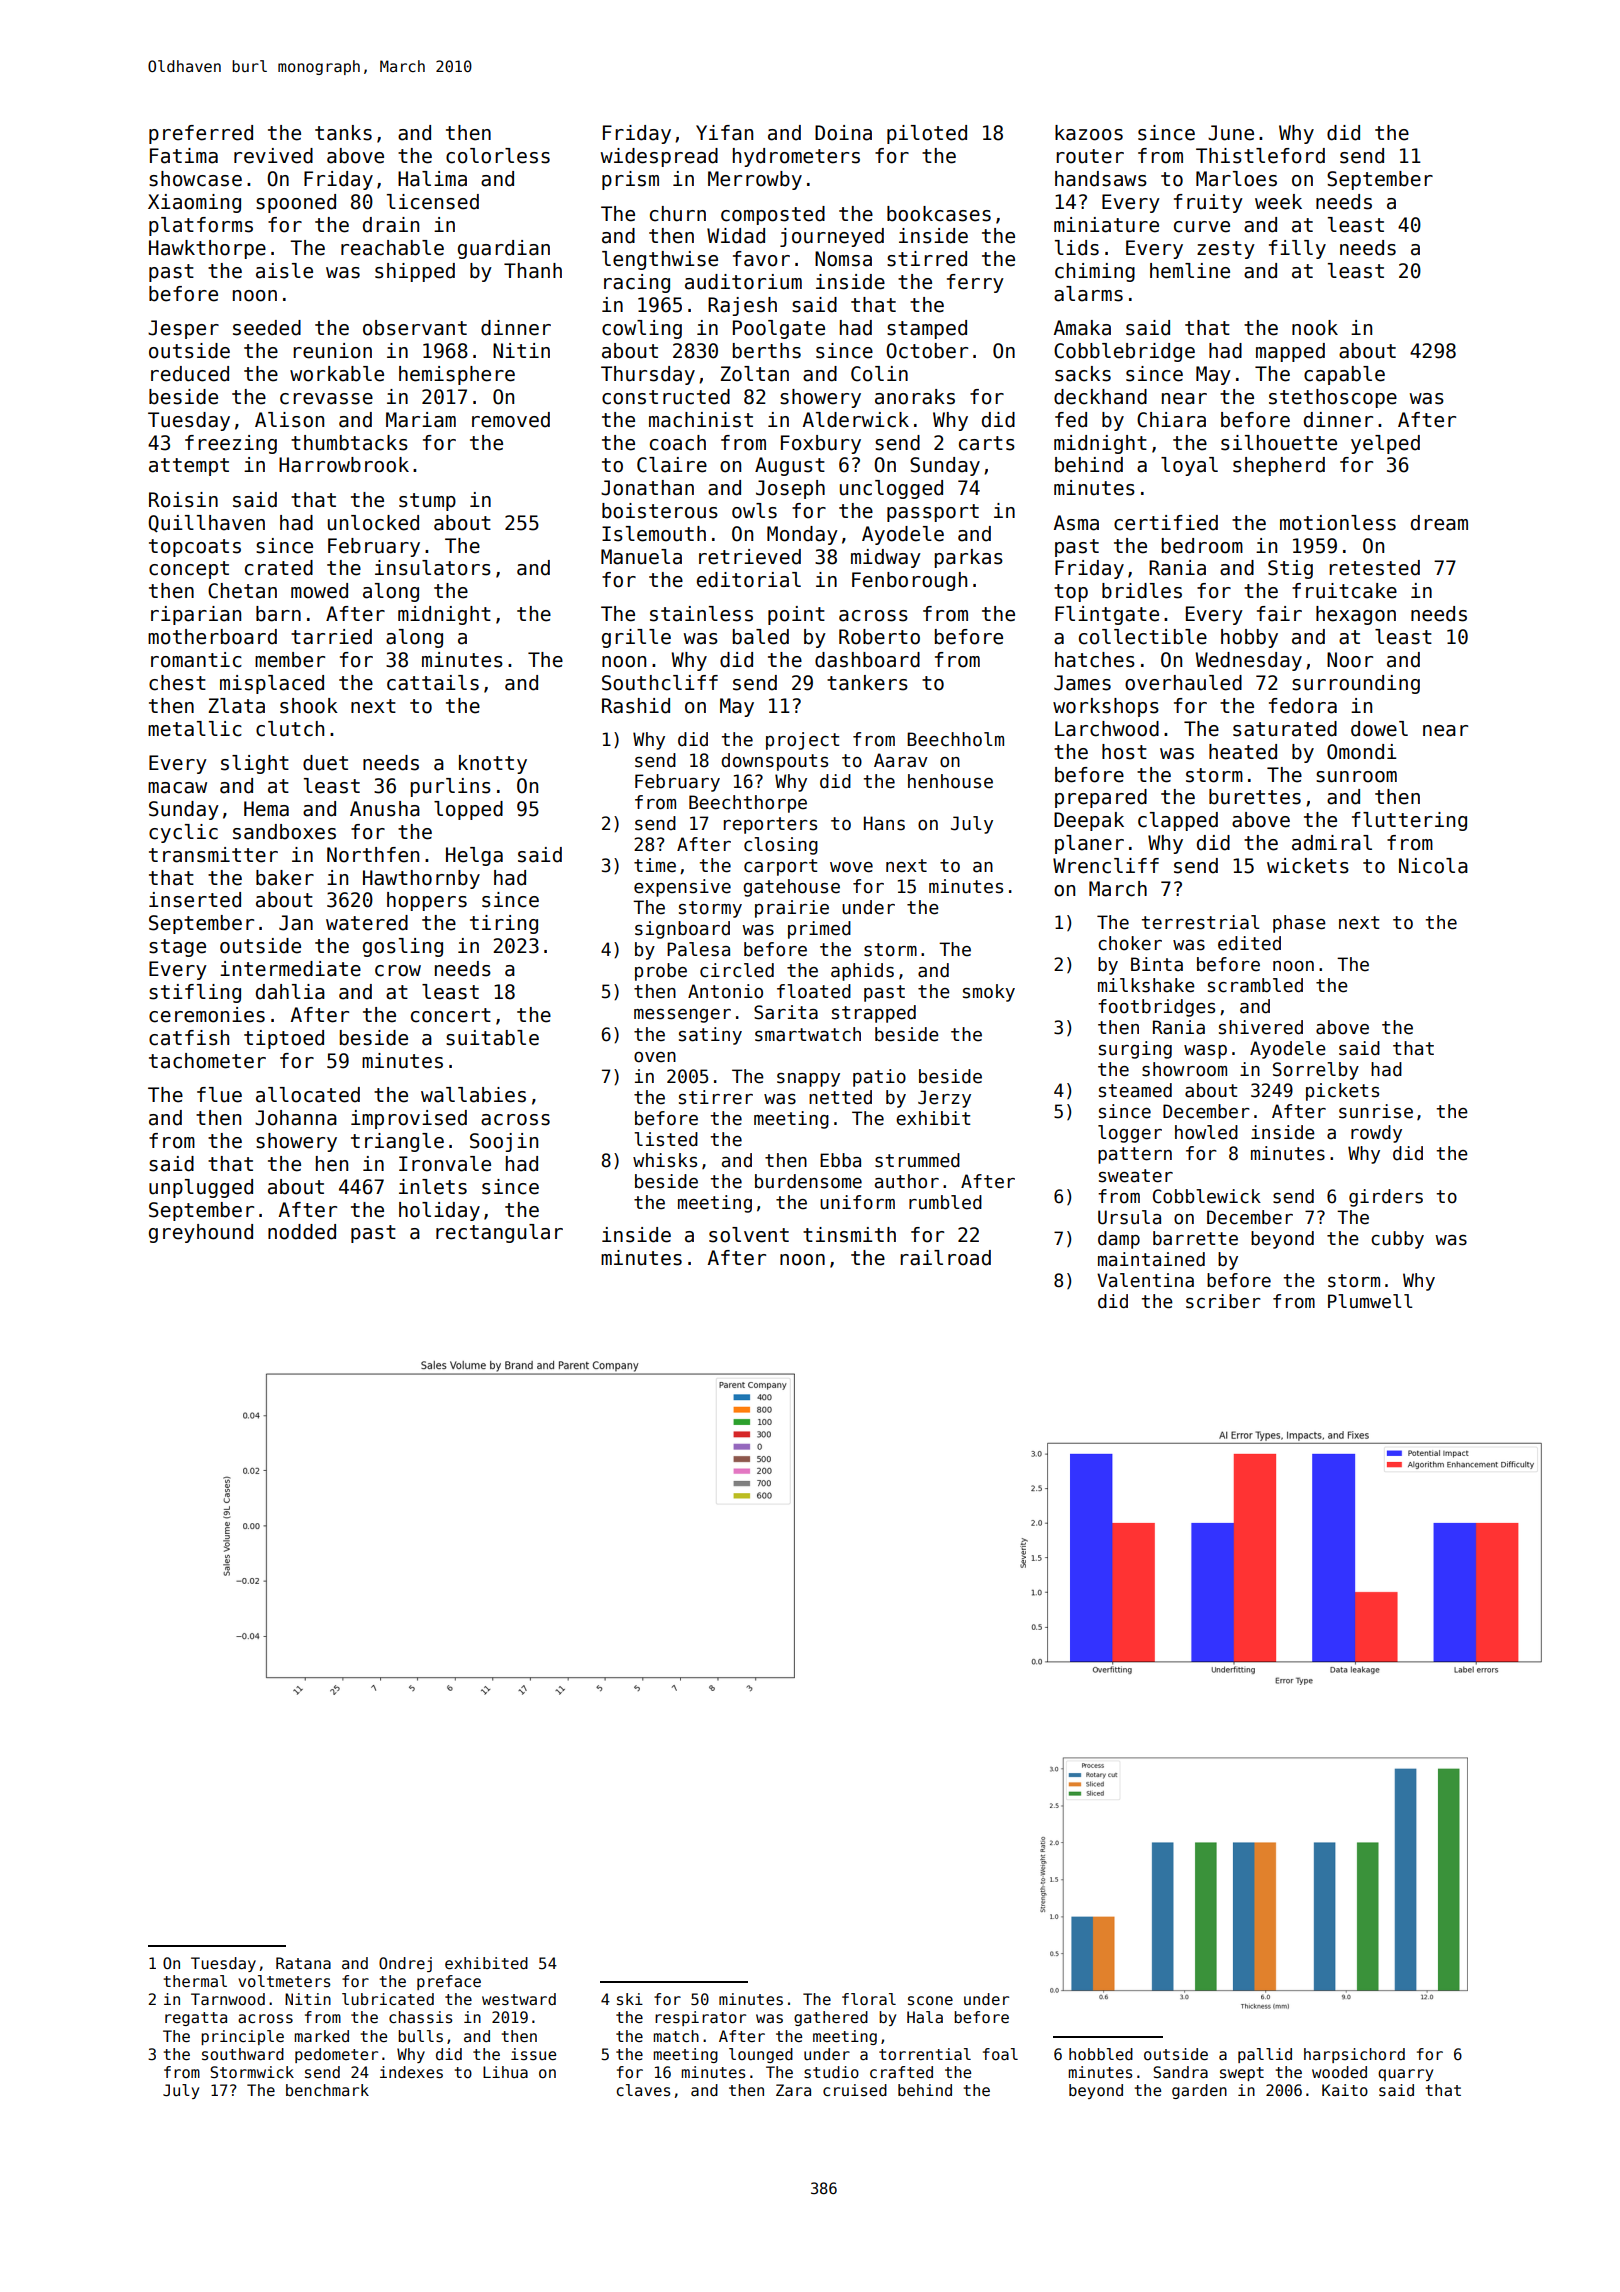  What do you see at coordinates (499, 1233) in the image?
I see `rectangular` at bounding box center [499, 1233].
